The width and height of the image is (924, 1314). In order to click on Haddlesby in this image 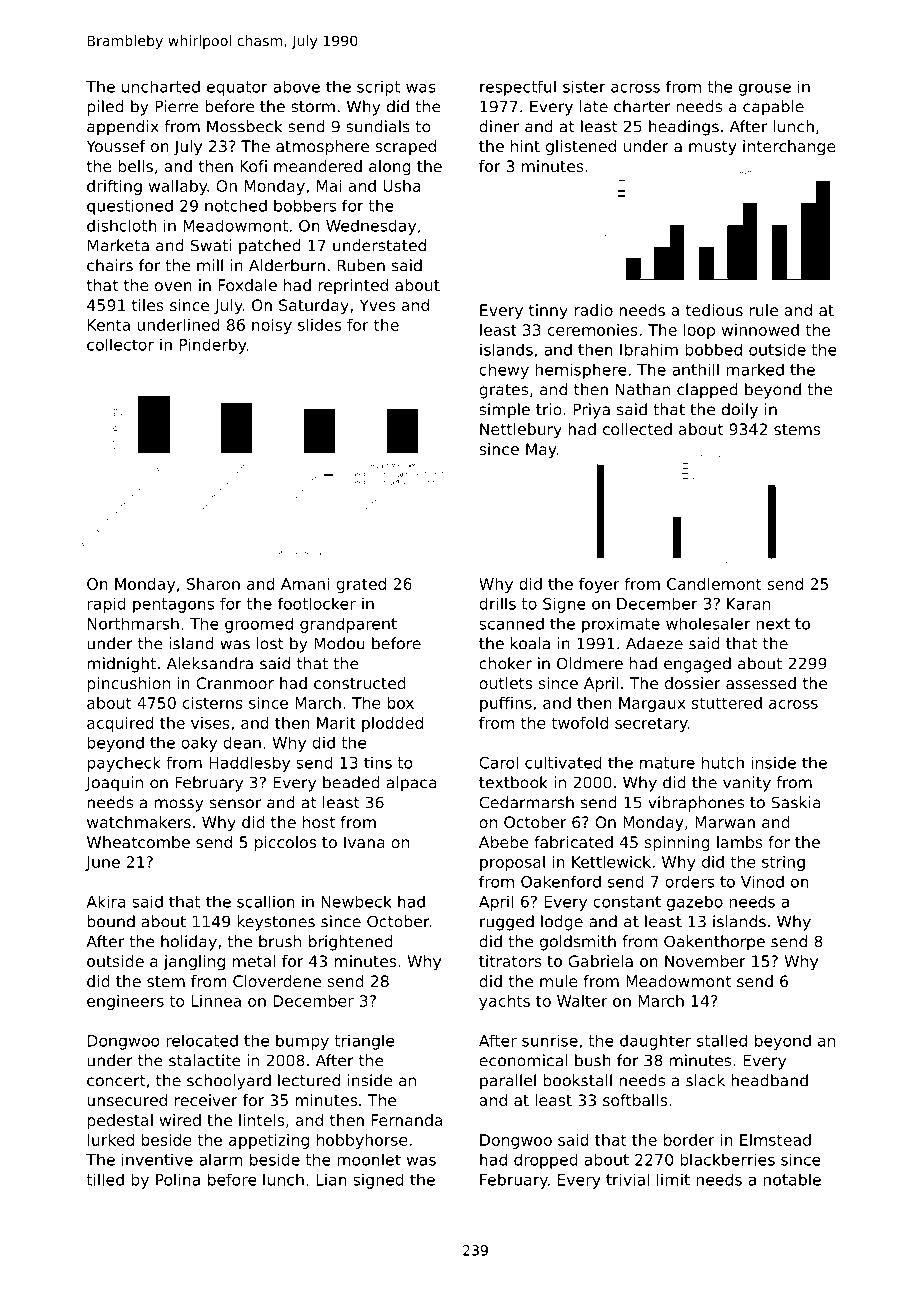, I will do `click(249, 764)`.
